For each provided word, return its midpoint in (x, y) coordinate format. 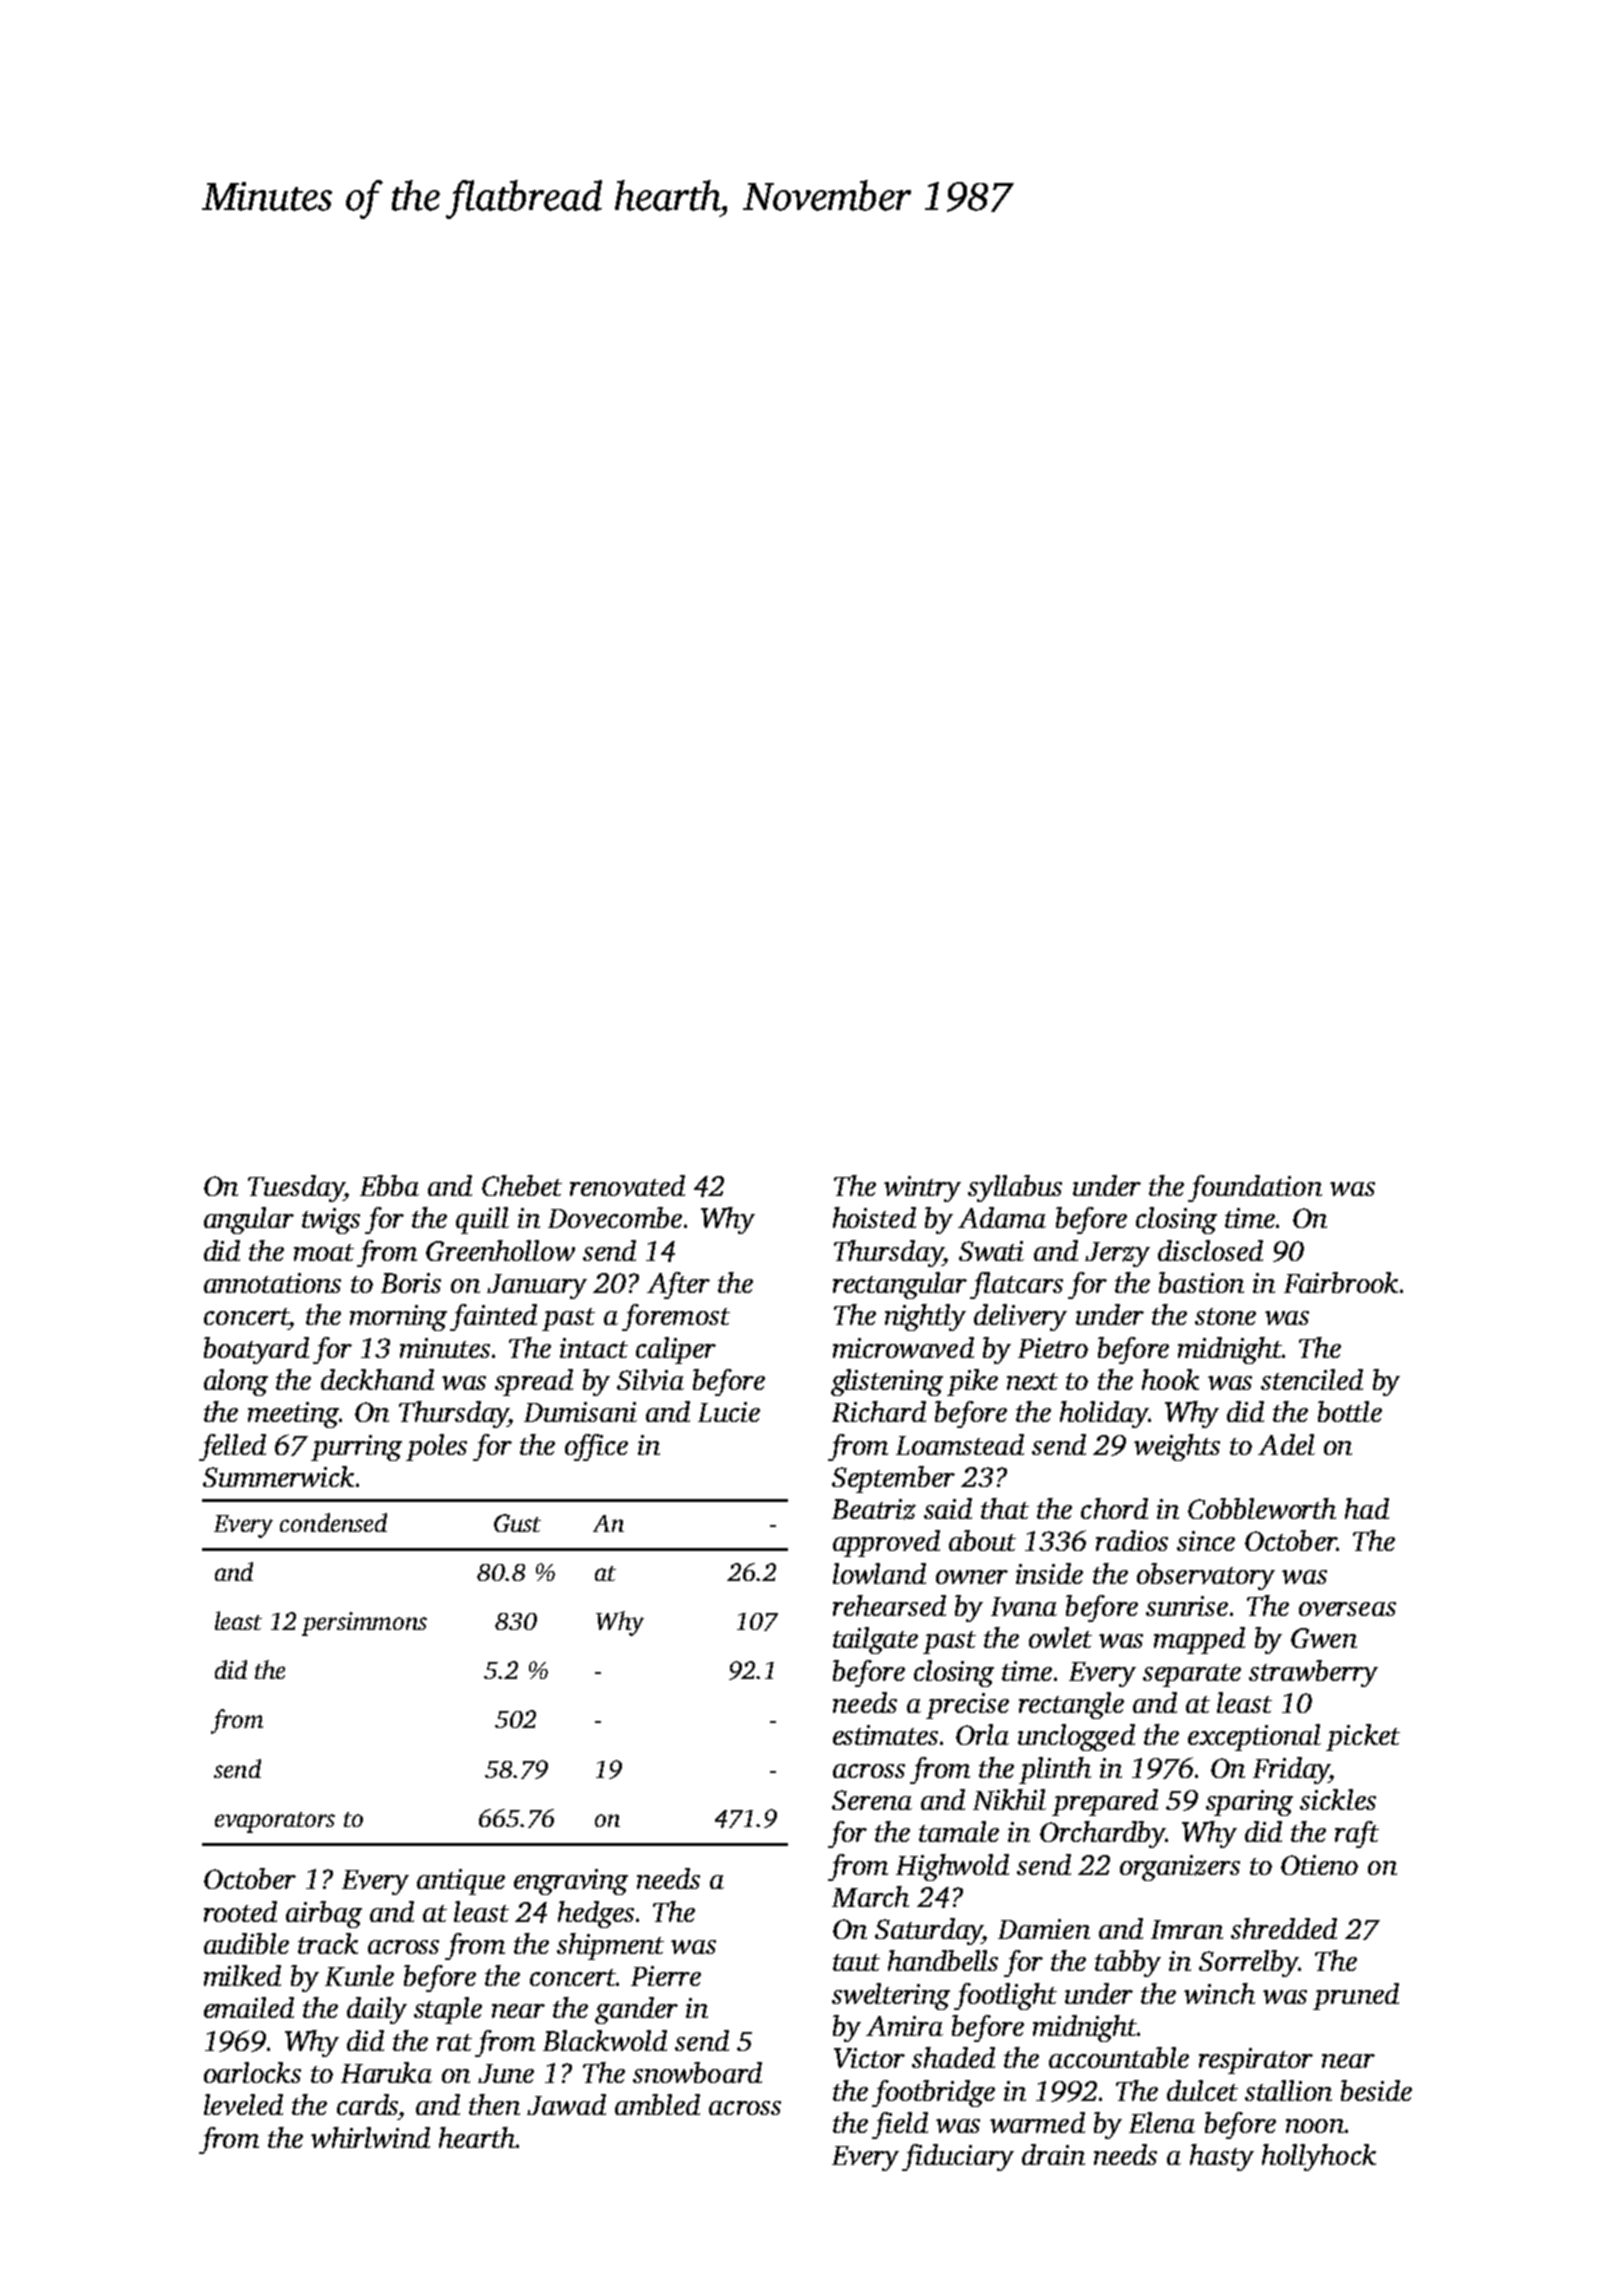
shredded (1284, 1928)
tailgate (875, 1640)
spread (534, 1382)
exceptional (1254, 1737)
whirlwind (370, 2137)
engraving (571, 1882)
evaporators (275, 1822)
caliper (676, 1350)
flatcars (1016, 1285)
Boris (411, 1283)
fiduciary (958, 2157)
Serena (872, 1800)
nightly (925, 1317)
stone (1225, 1316)
